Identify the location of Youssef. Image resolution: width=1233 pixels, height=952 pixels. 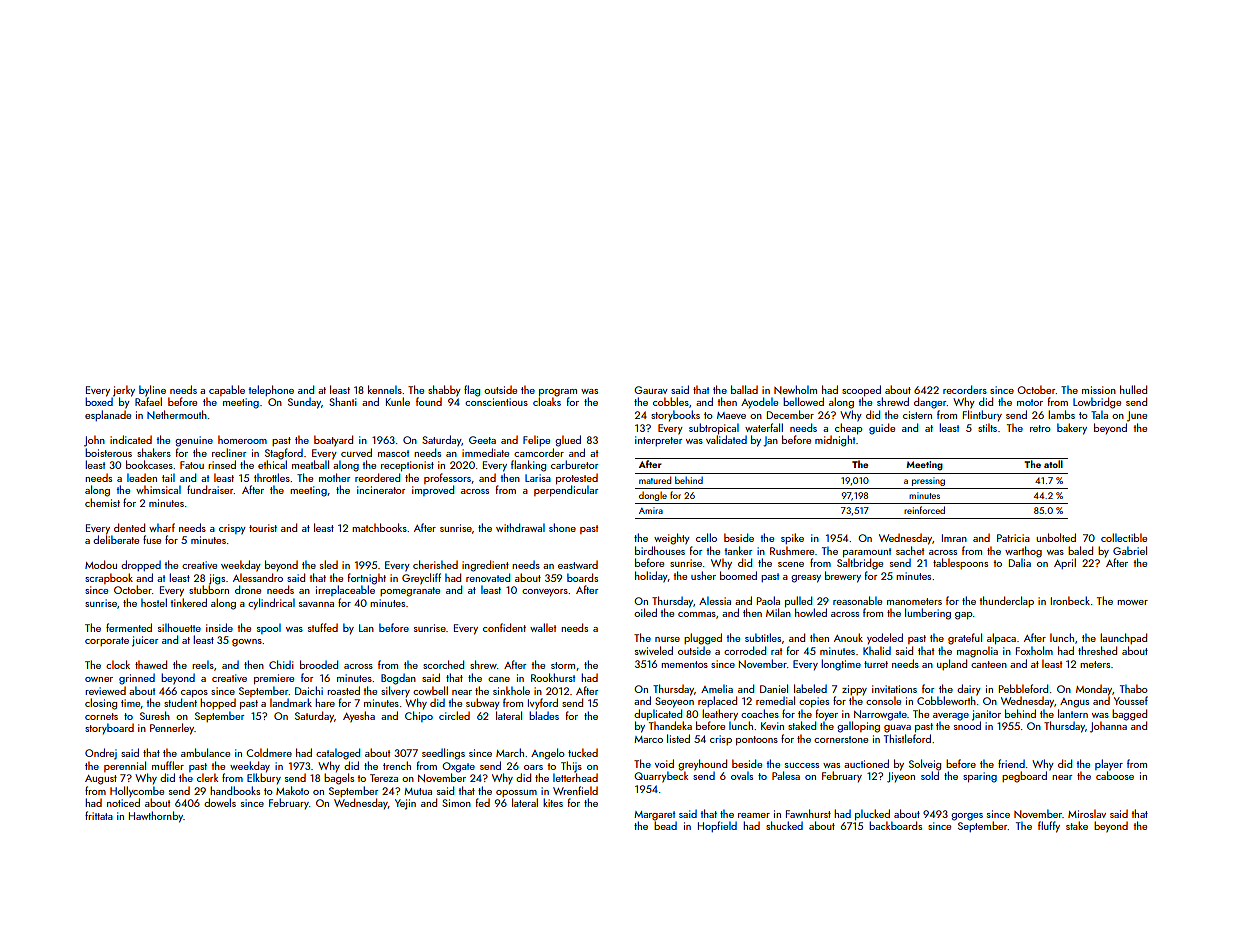
(1131, 700).
